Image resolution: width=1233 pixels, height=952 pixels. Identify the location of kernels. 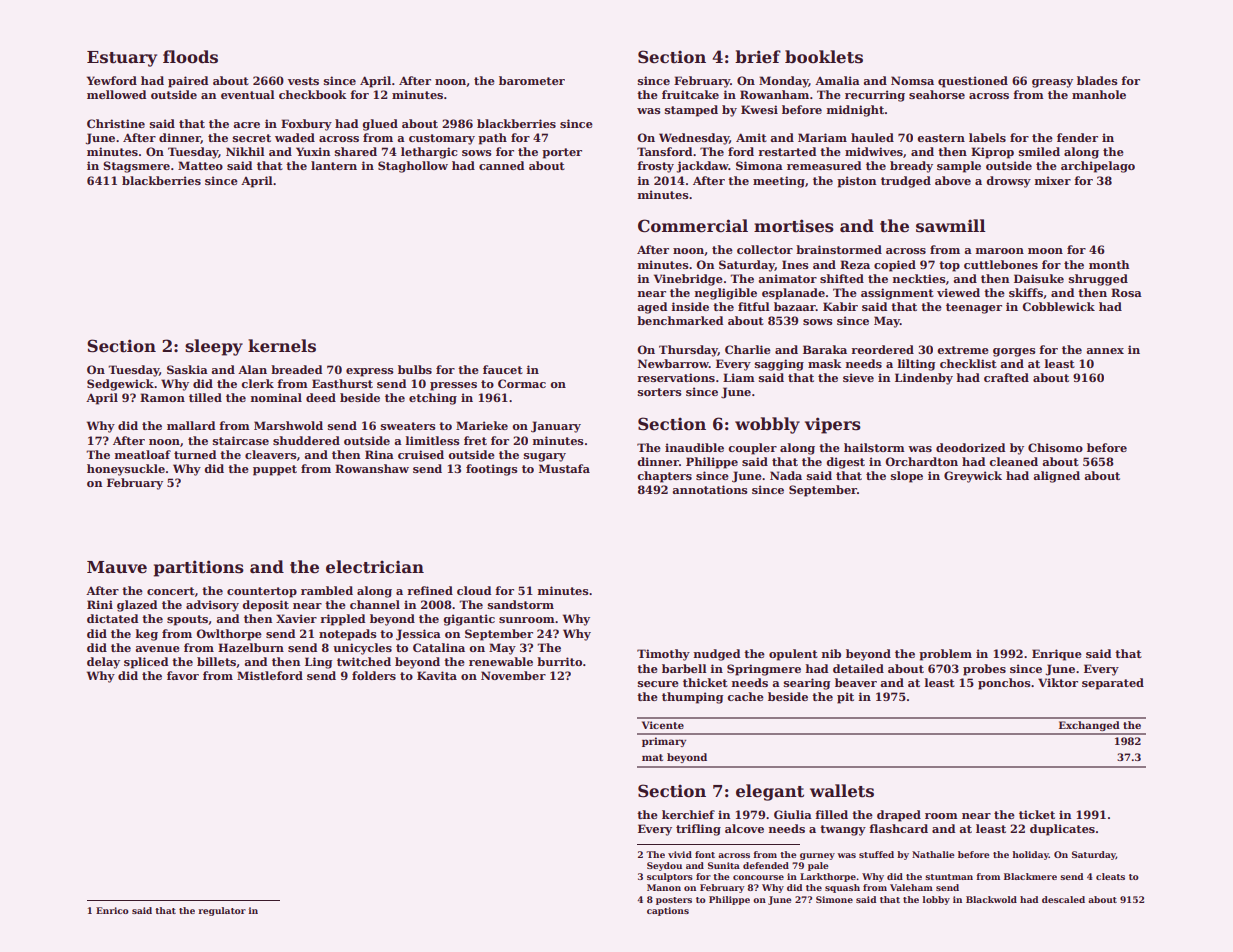
(282, 346).
